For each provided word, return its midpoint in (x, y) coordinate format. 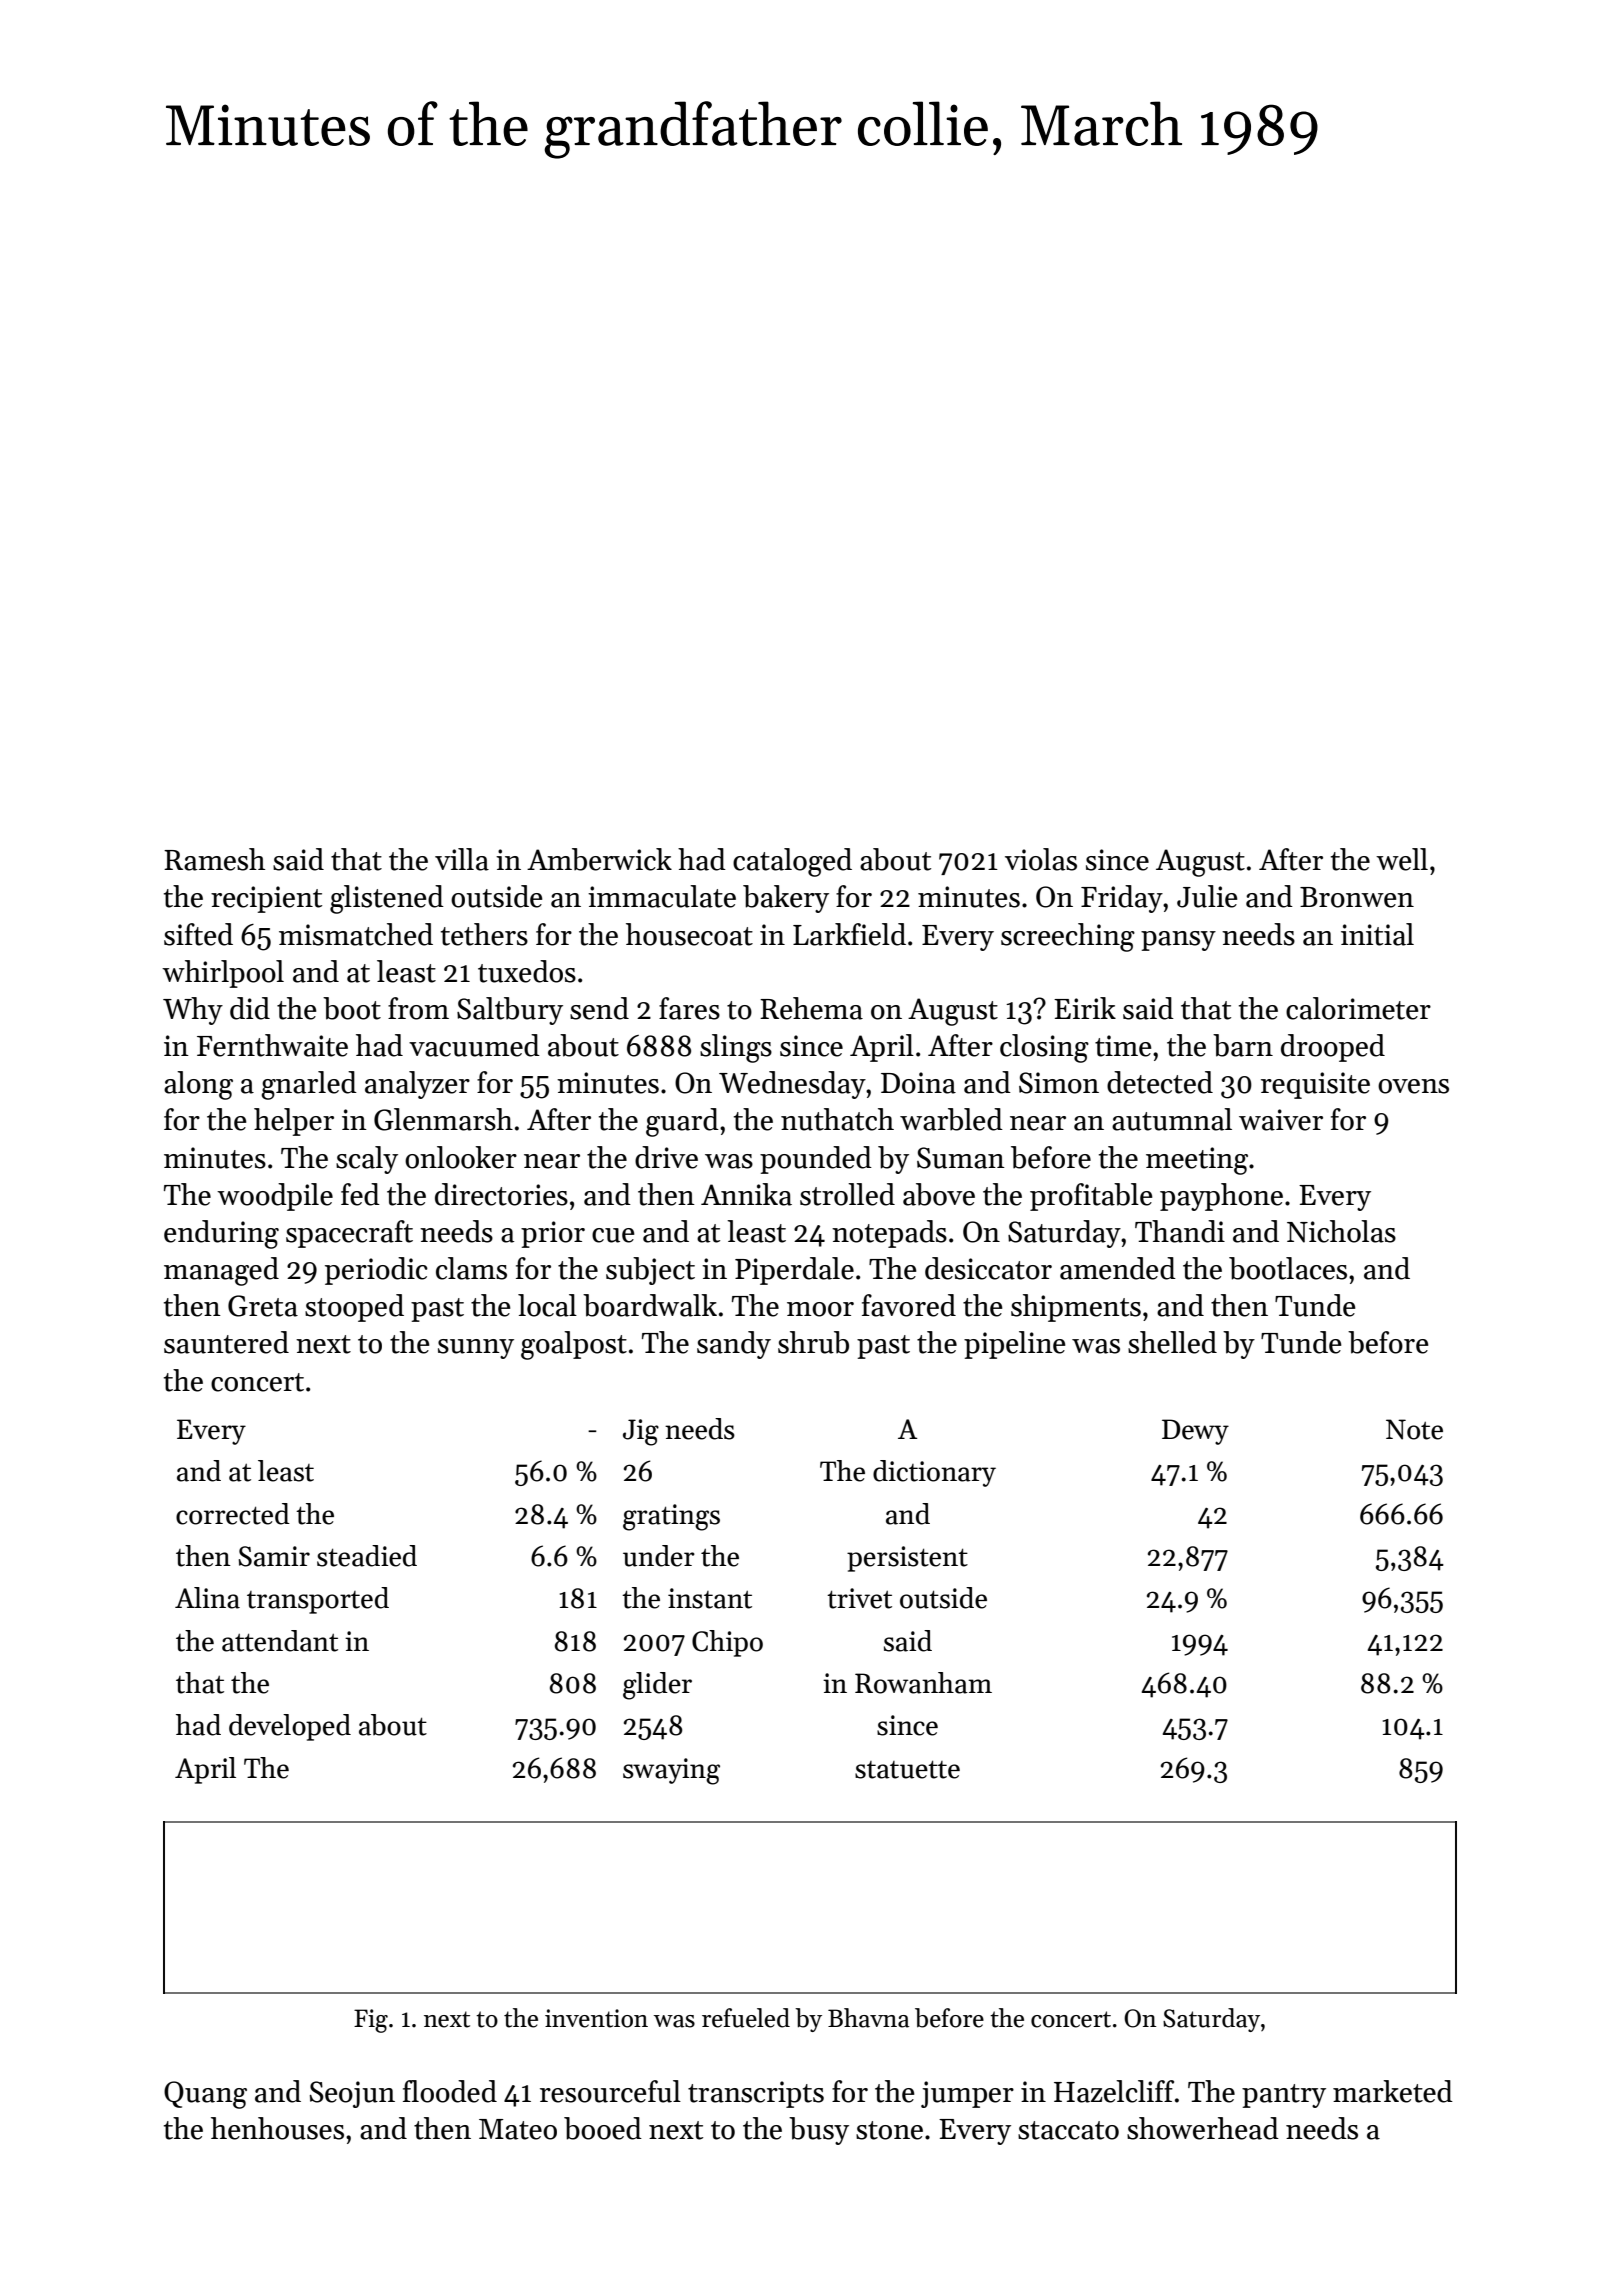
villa (462, 859)
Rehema (811, 1008)
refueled (746, 2018)
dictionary (934, 1473)
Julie (1207, 896)
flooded (450, 2091)
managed (221, 1271)
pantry (1284, 2096)
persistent (907, 1559)
